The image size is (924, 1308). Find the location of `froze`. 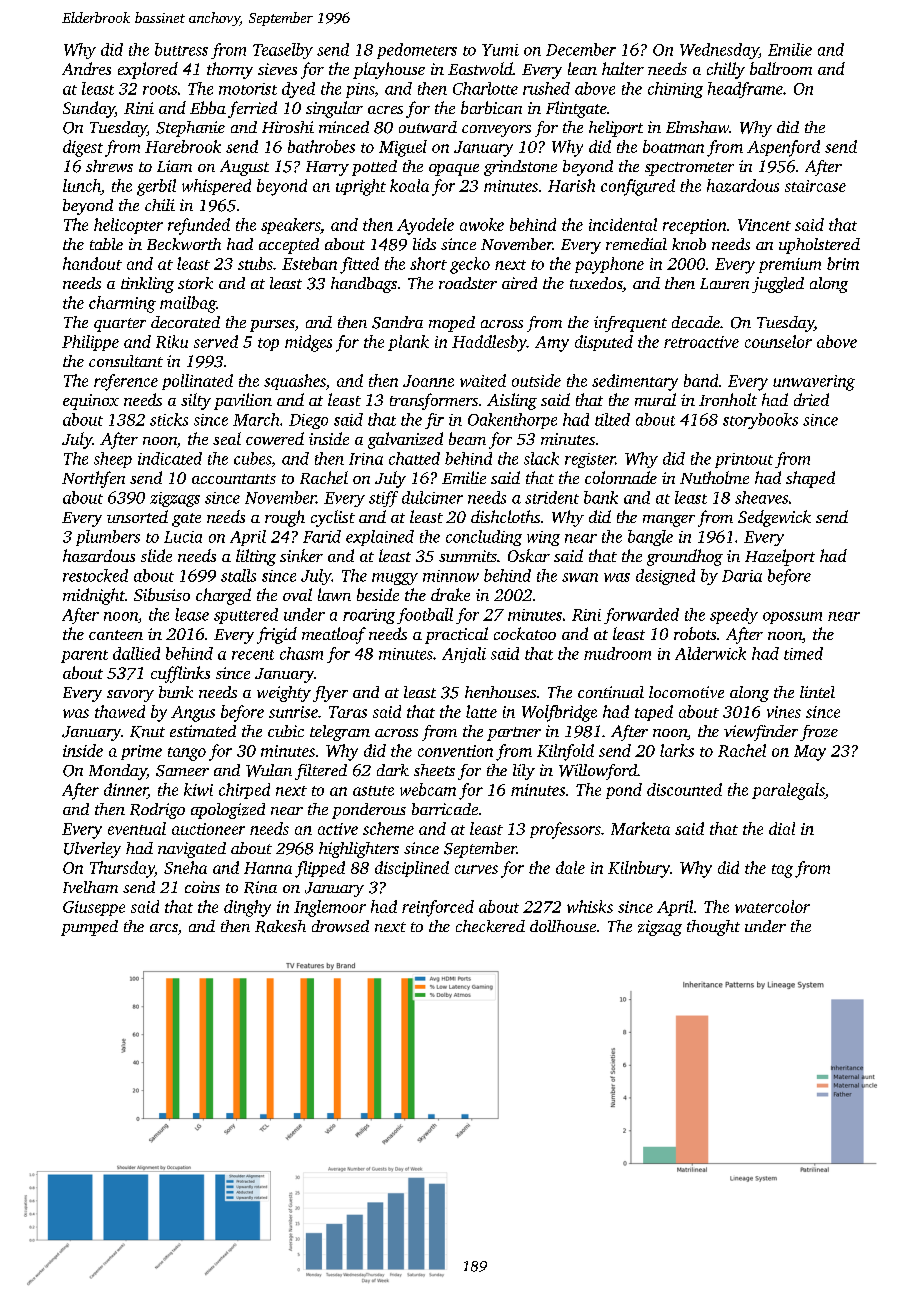

froze is located at coordinates (819, 733).
